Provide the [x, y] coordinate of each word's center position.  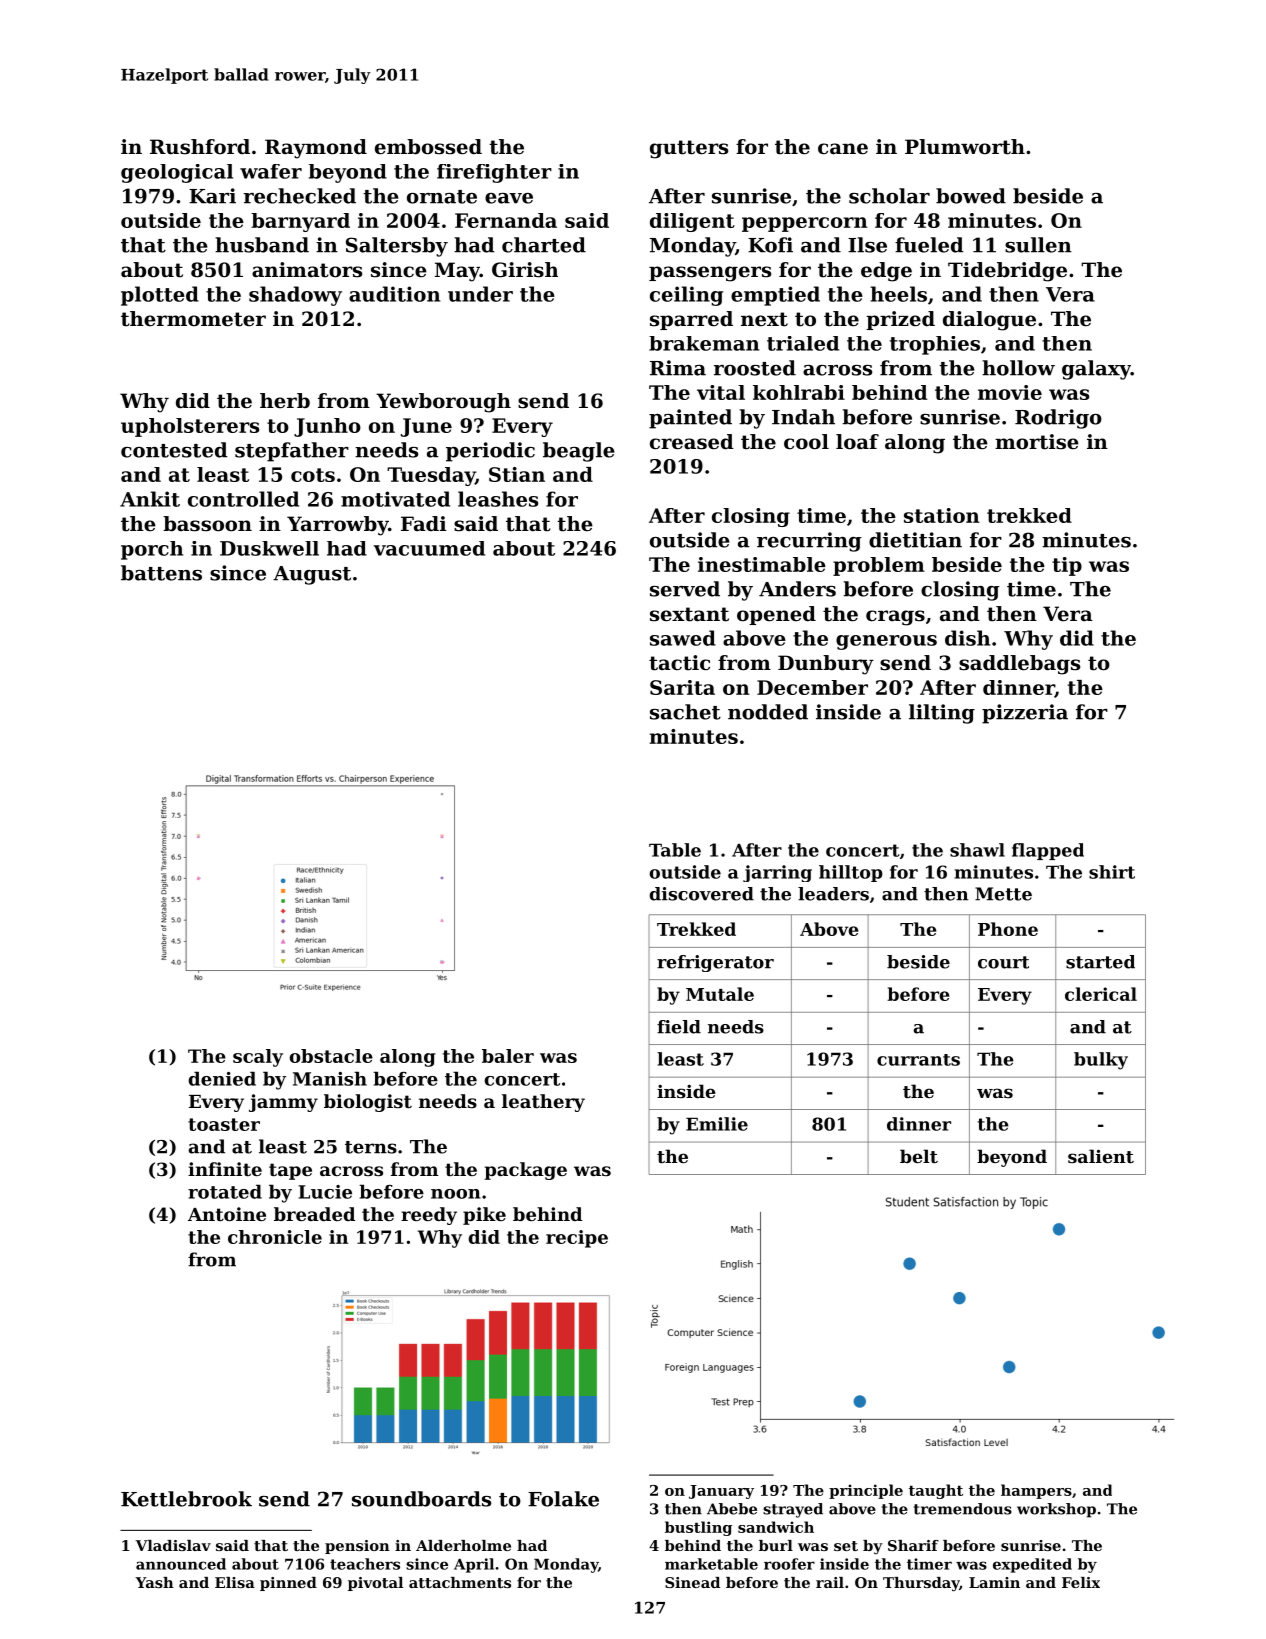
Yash [154, 1582]
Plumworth [965, 147]
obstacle [331, 1056]
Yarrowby [337, 526]
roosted [755, 368]
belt [919, 1156]
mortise [1037, 442]
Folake [563, 1499]
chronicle [275, 1237]
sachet [685, 712]
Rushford [200, 147]
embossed [428, 147]
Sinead [692, 1582]
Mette [1003, 894]
